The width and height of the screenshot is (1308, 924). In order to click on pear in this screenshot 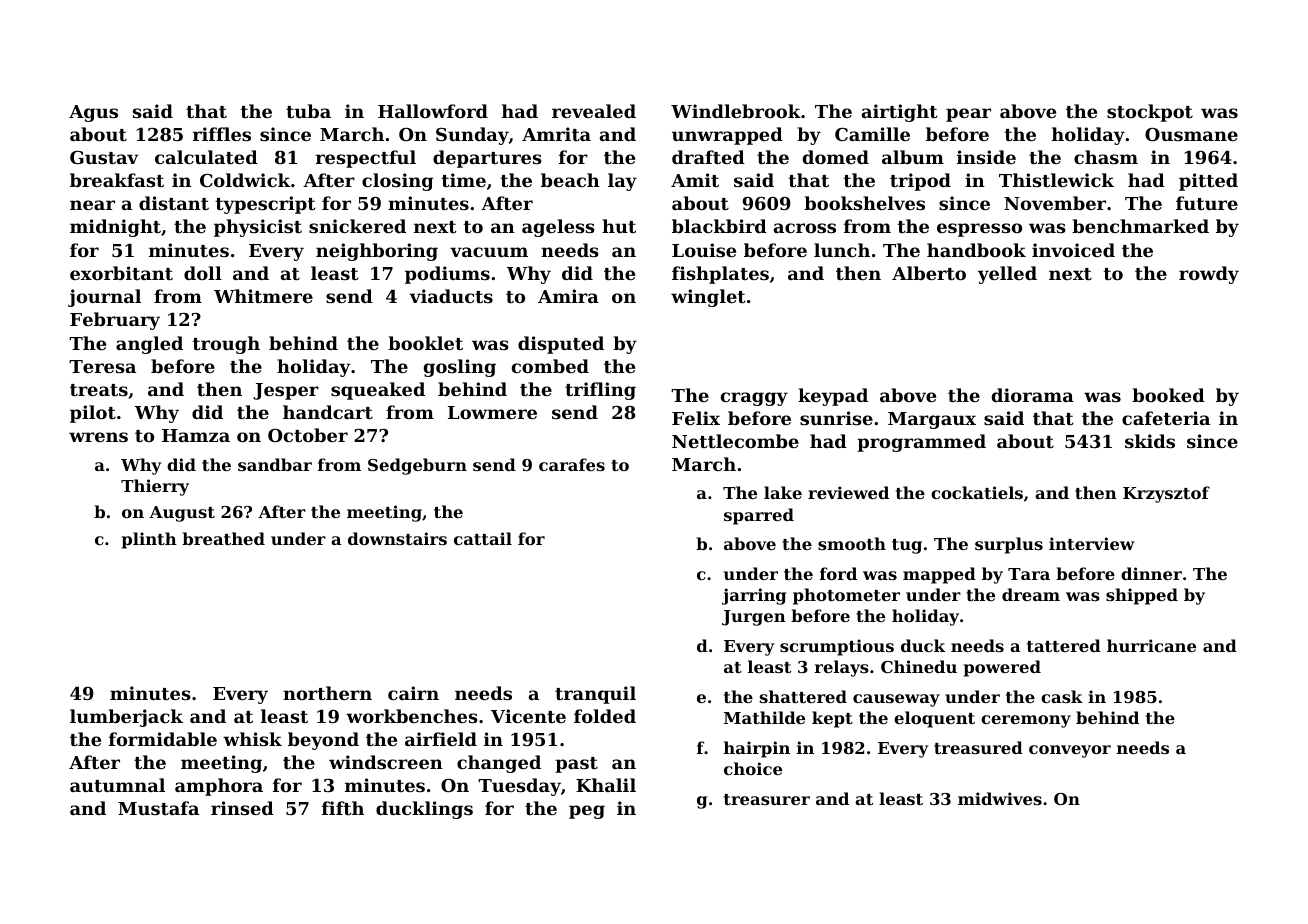, I will do `click(968, 115)`.
